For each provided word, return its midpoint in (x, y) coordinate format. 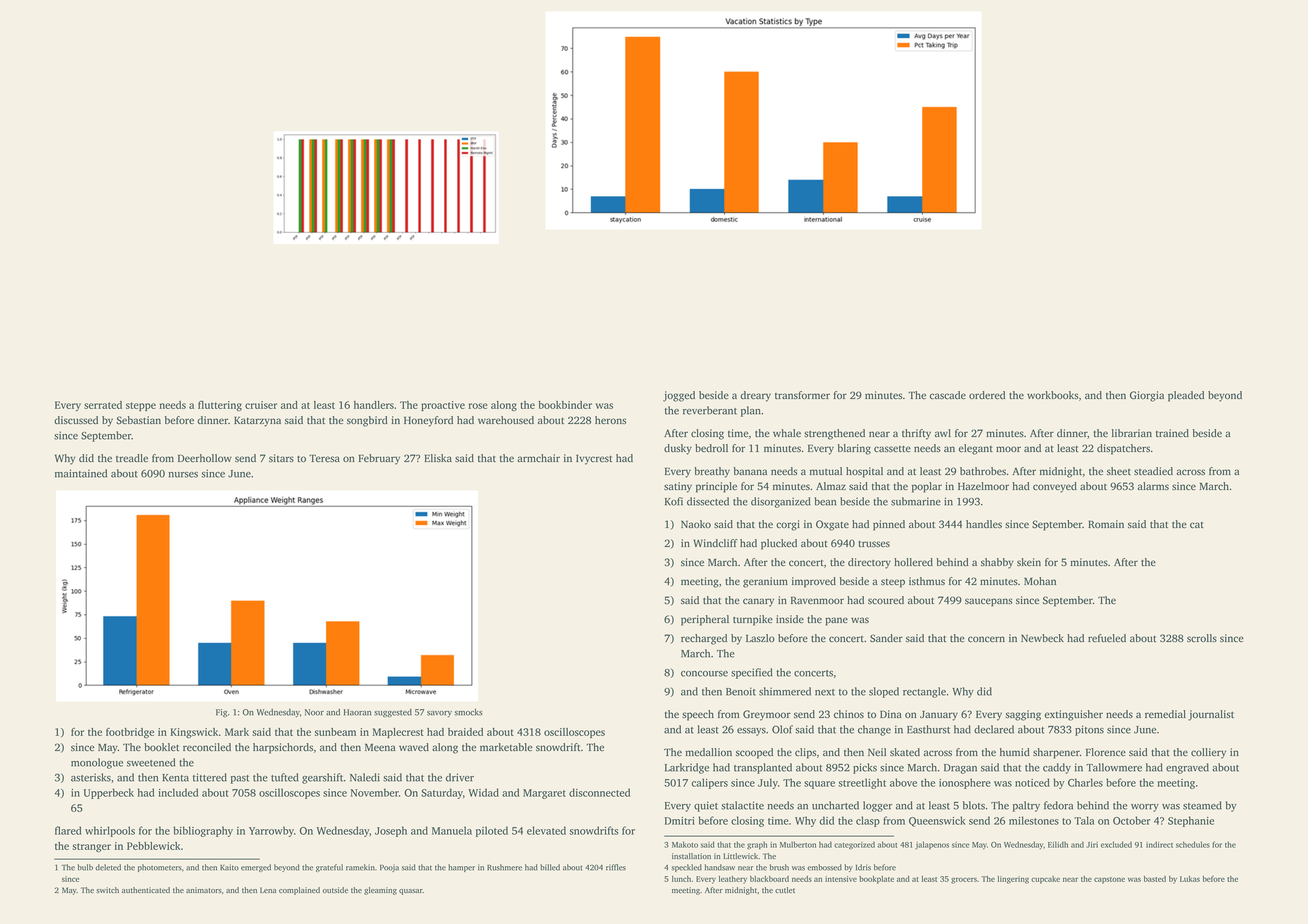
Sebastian (138, 420)
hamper (461, 868)
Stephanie (1191, 821)
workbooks (1053, 395)
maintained (81, 473)
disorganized (781, 502)
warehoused (506, 420)
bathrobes (983, 471)
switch (107, 890)
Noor (314, 712)
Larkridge (687, 768)
